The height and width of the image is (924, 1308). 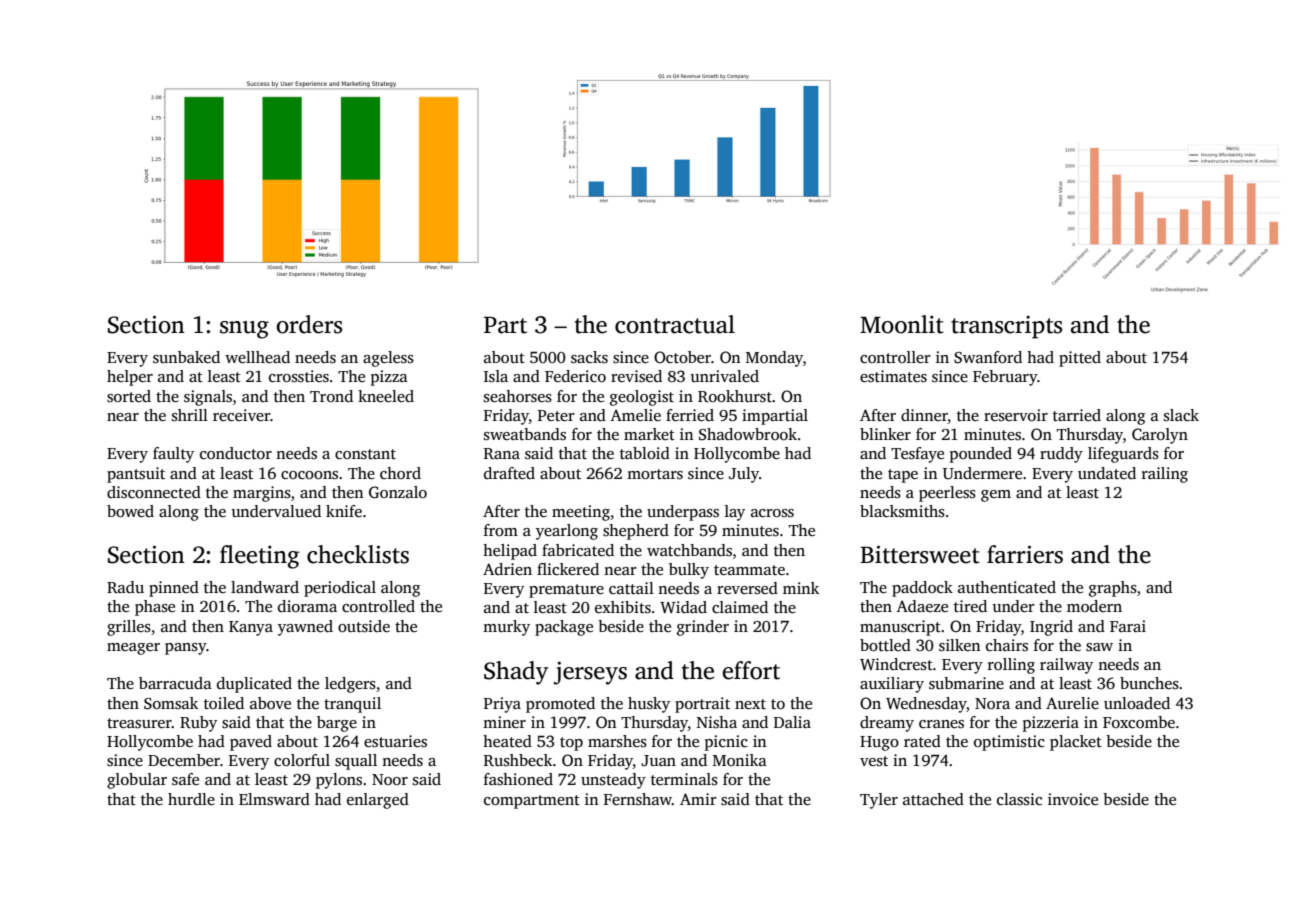 I want to click on peerless, so click(x=947, y=494).
